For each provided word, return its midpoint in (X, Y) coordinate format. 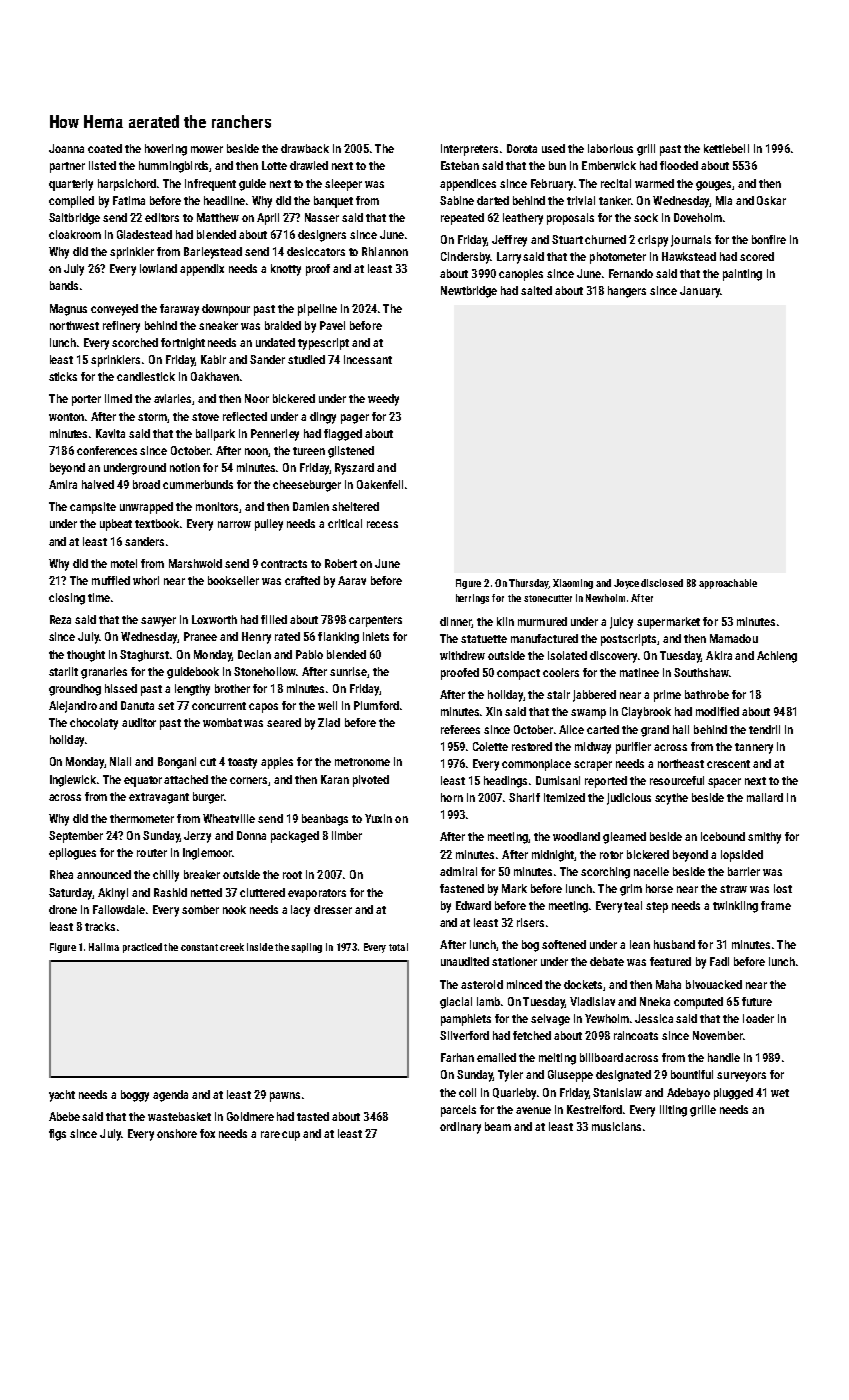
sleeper (343, 185)
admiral (458, 871)
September (76, 837)
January (700, 292)
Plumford (376, 705)
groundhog (75, 690)
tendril (764, 729)
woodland (576, 836)
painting (742, 275)
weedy (383, 400)
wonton (66, 417)
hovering (166, 150)
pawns (285, 1097)
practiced (142, 948)
